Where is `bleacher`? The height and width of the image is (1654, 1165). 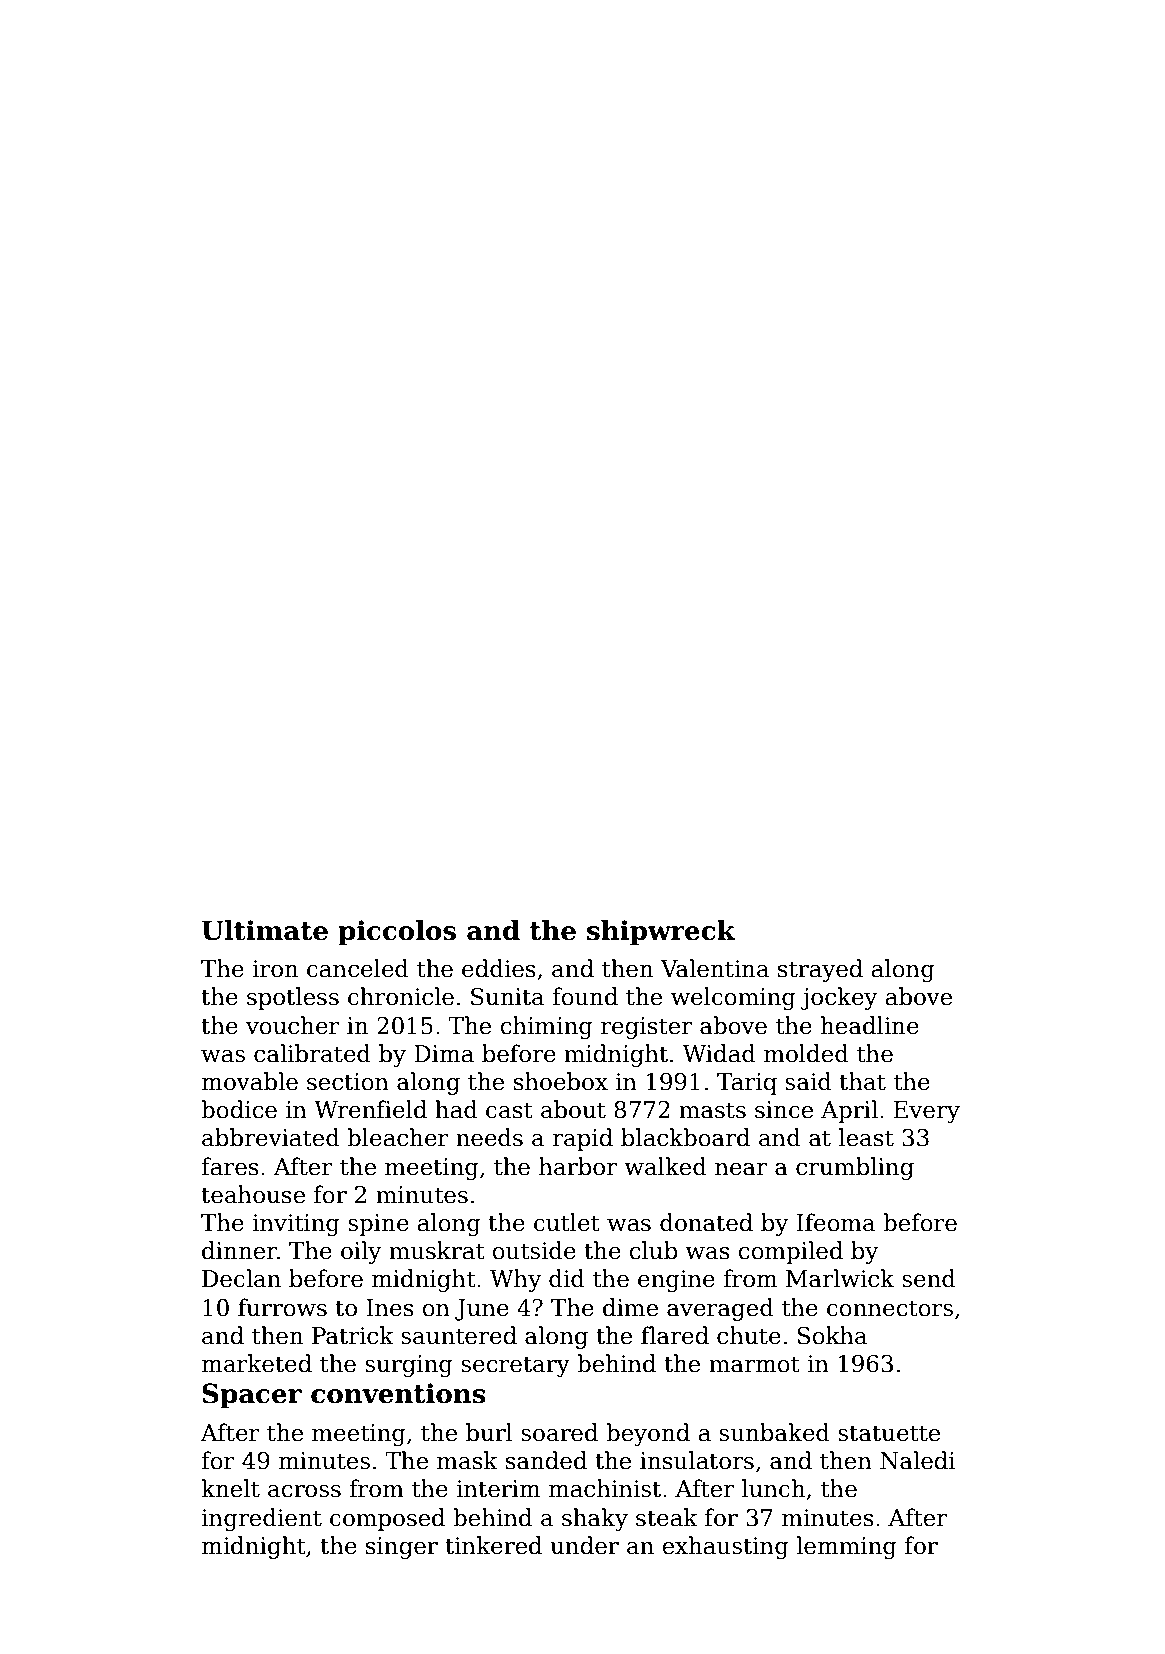
bleacher is located at coordinates (398, 1137).
